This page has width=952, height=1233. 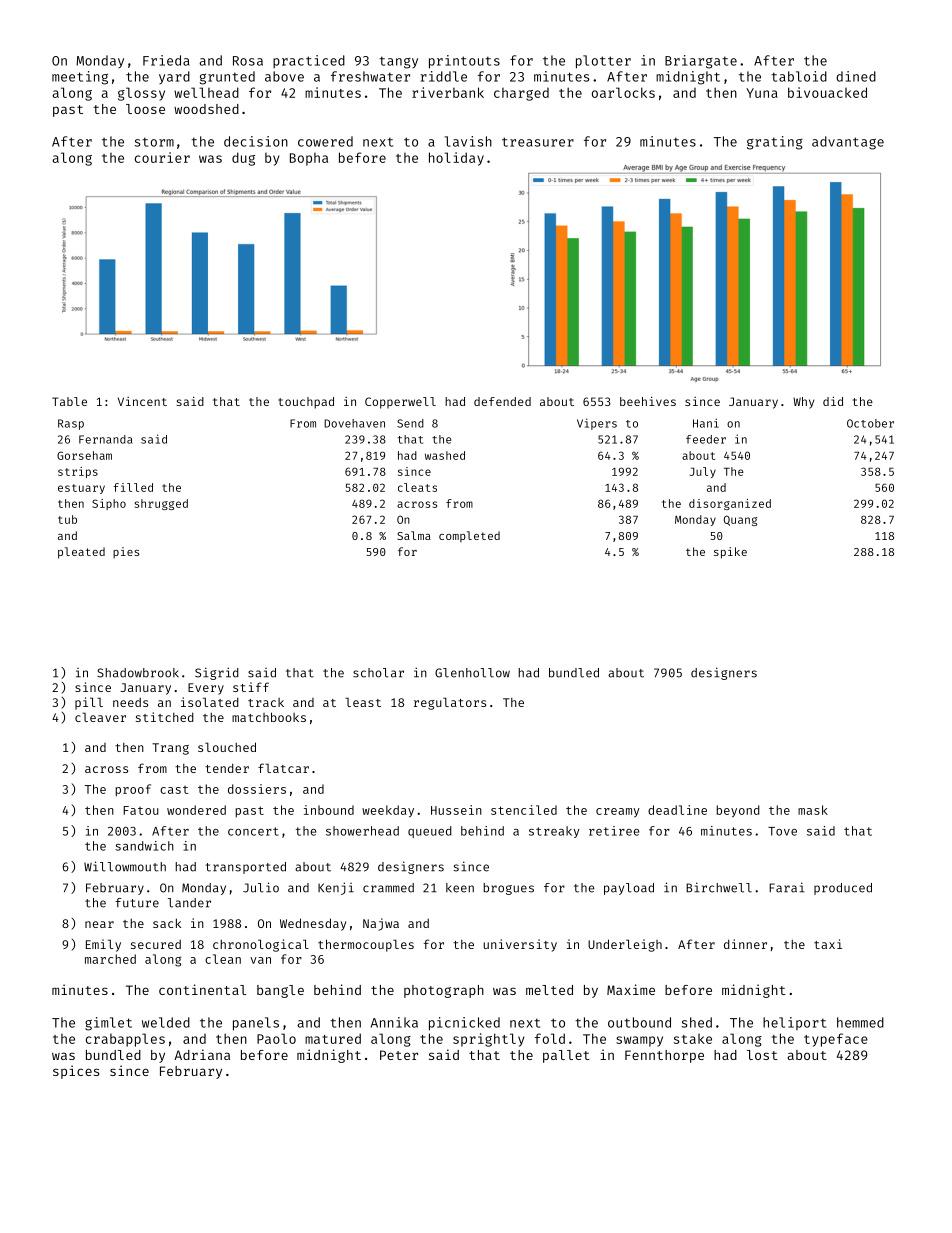 What do you see at coordinates (566, 1056) in the page?
I see `pallet` at bounding box center [566, 1056].
